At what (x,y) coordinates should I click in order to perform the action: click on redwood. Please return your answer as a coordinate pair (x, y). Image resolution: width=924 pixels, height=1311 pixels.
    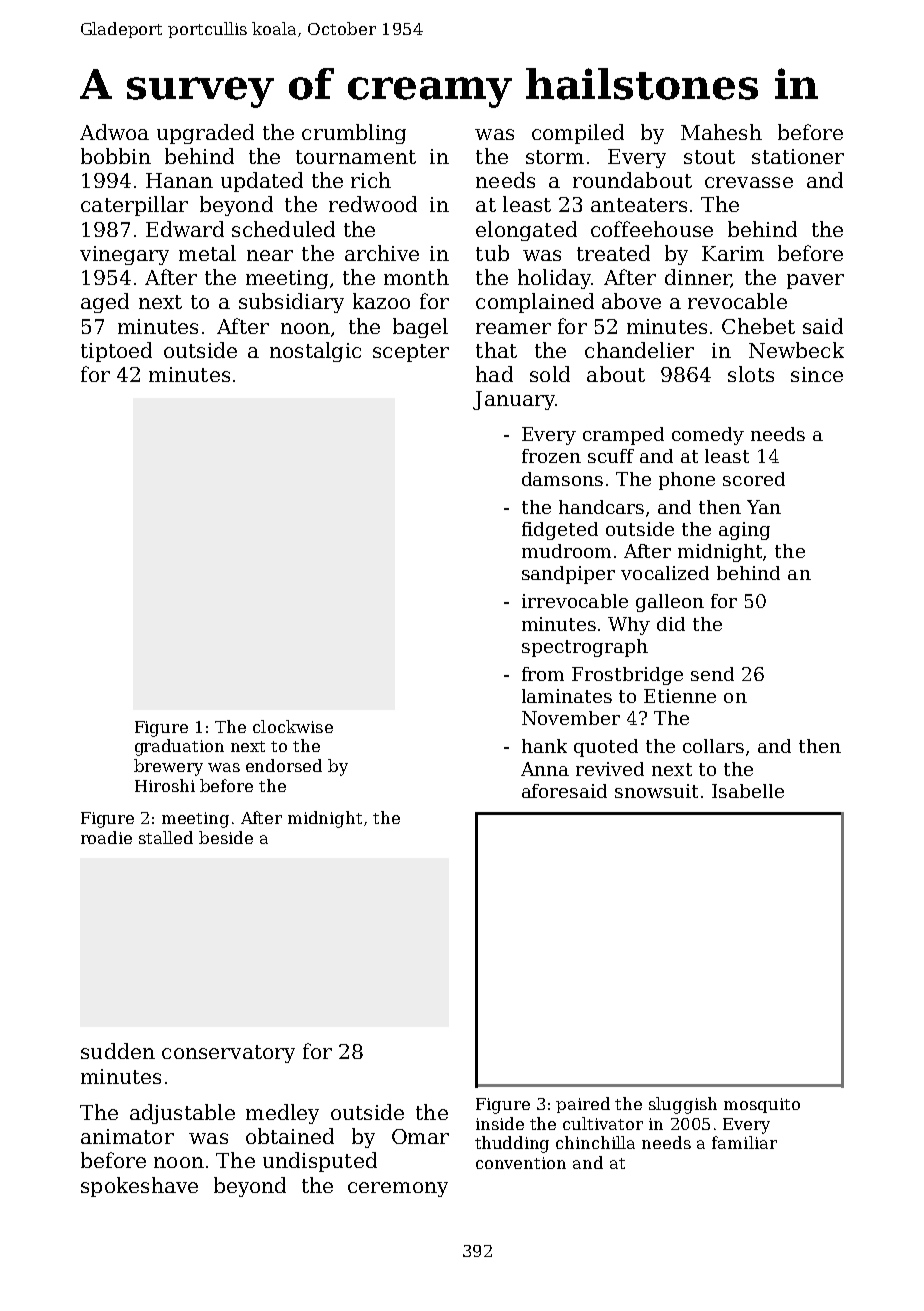
    Looking at the image, I should click on (373, 204).
